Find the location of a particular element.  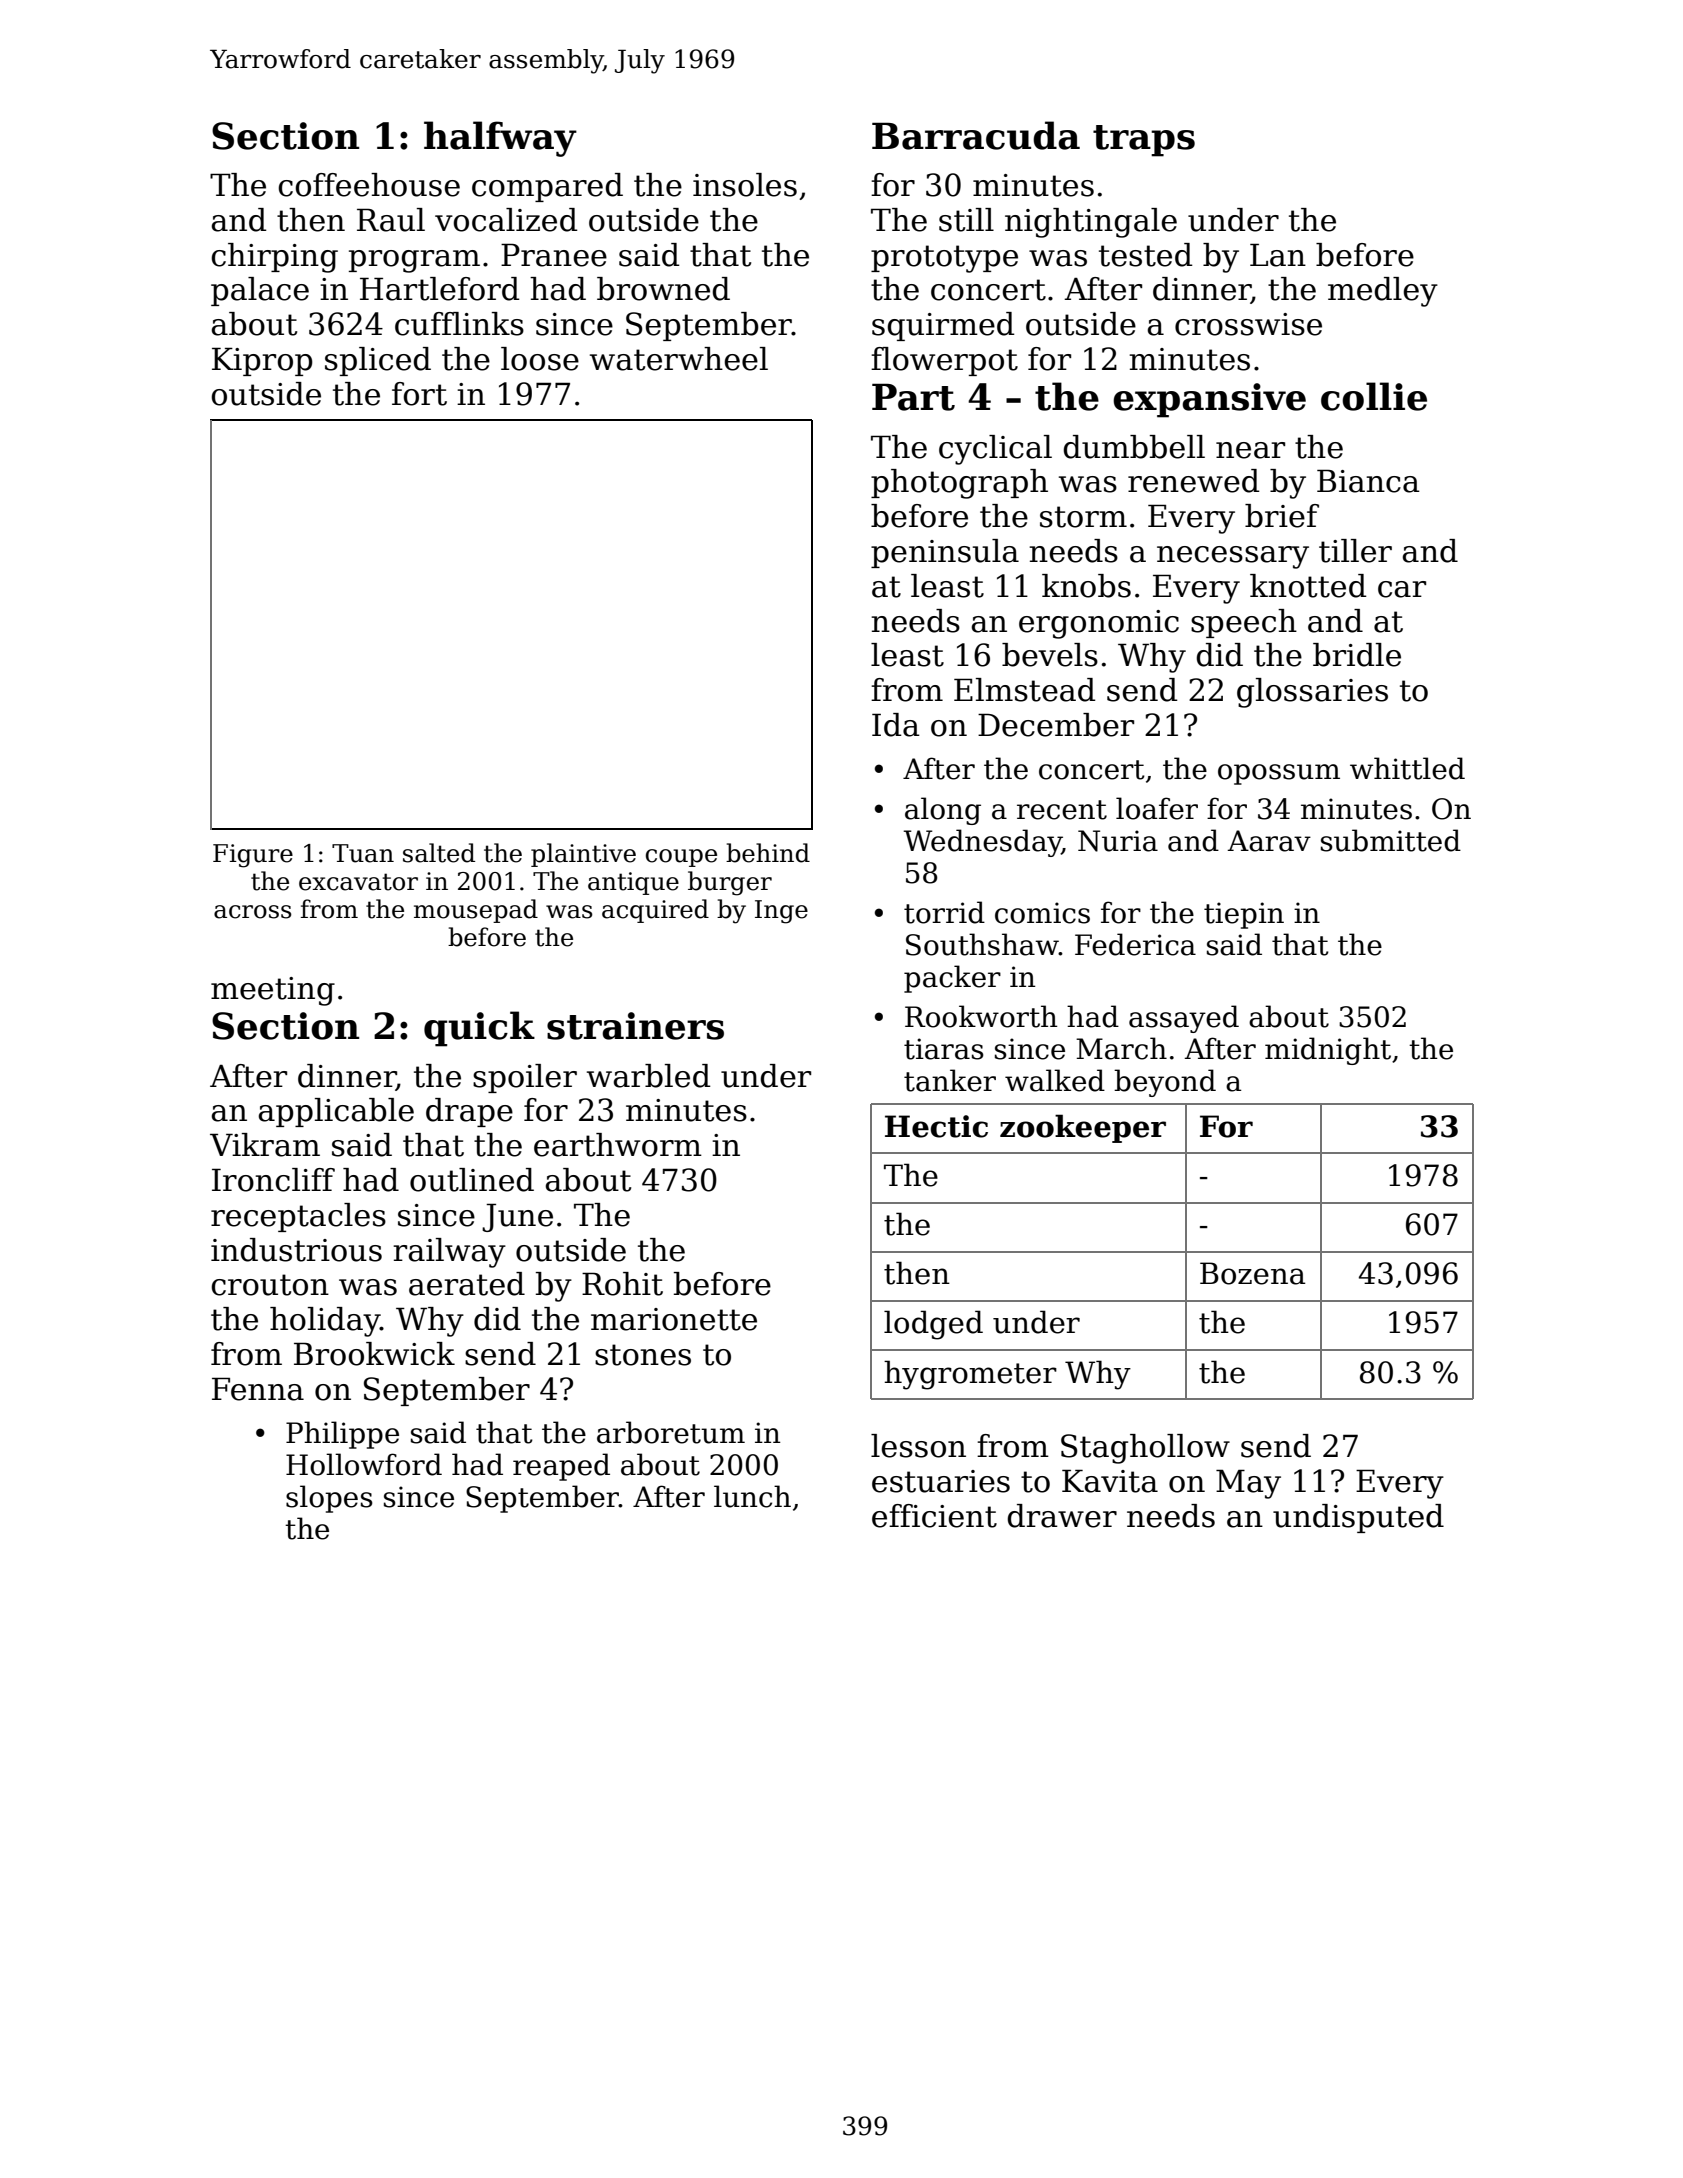

lunch is located at coordinates (752, 1496).
